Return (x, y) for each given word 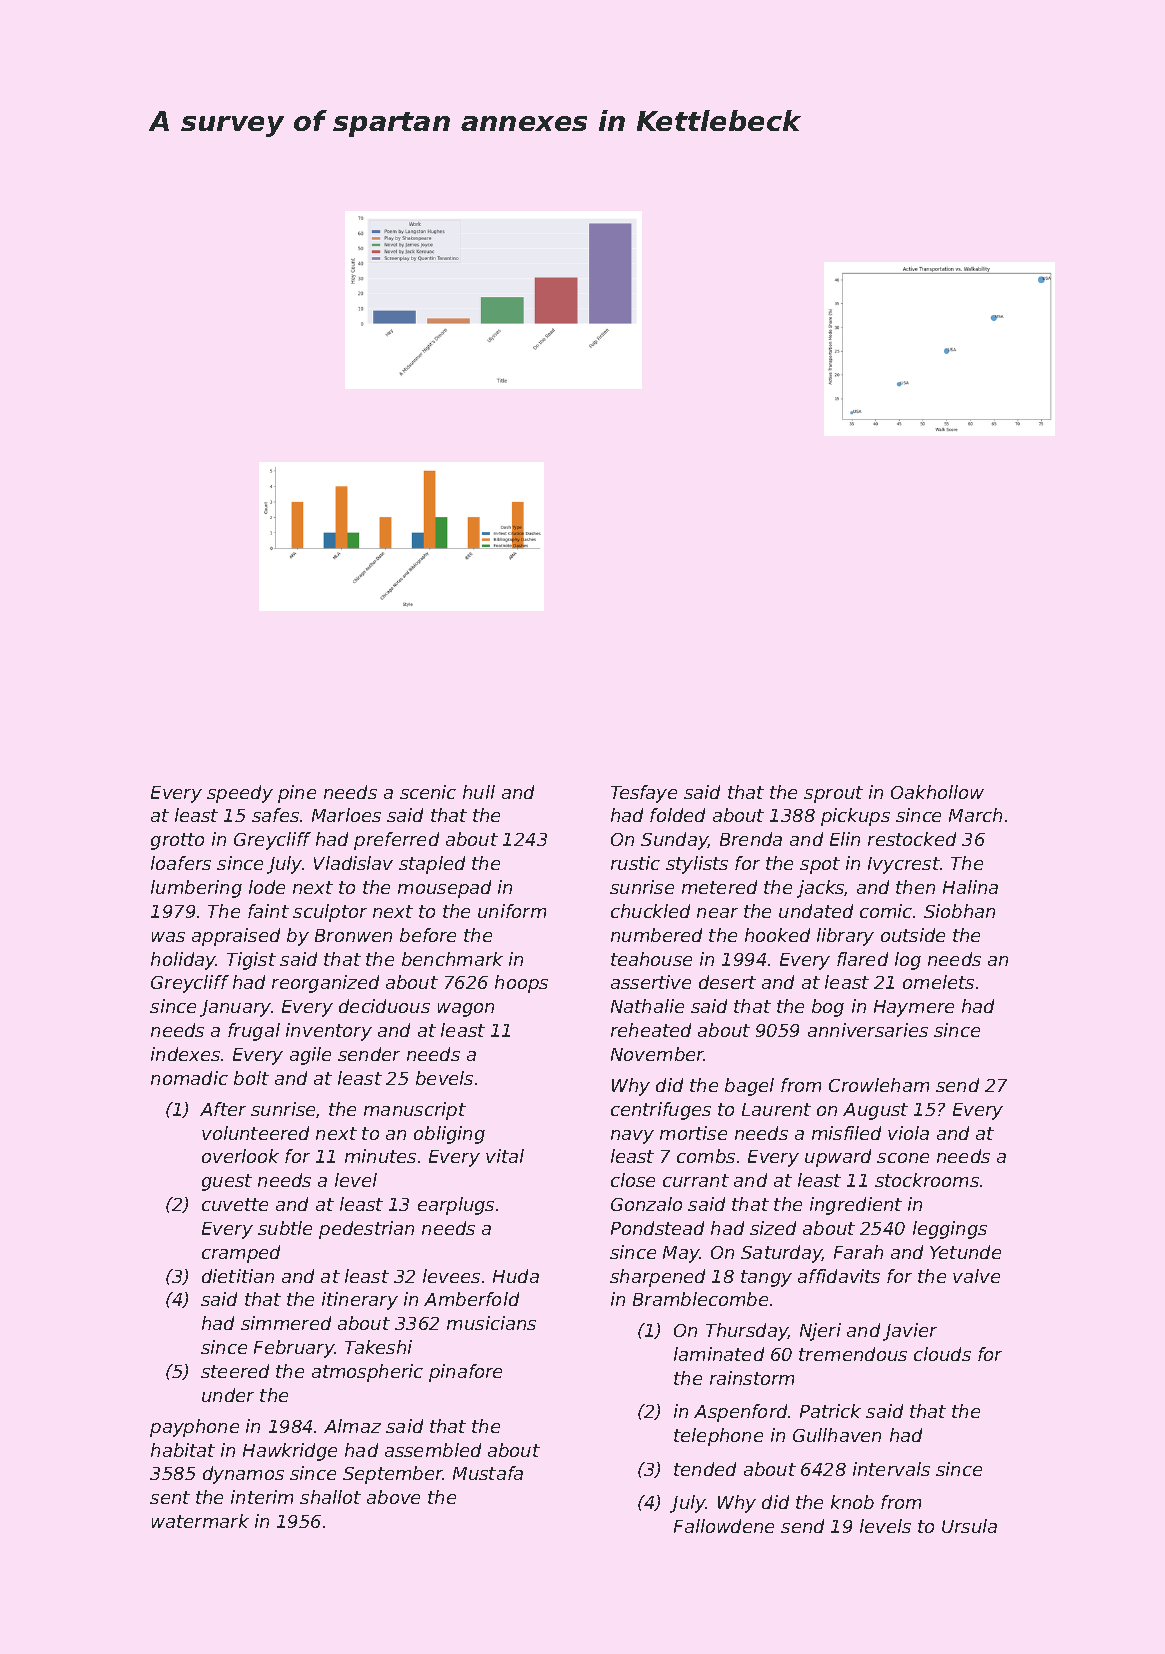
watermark (200, 1521)
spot (820, 865)
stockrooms (927, 1180)
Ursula (969, 1526)
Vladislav (353, 863)
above (393, 1497)
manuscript (415, 1111)
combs (706, 1156)
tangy (766, 1278)
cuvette (235, 1204)
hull (479, 792)
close (633, 1180)
